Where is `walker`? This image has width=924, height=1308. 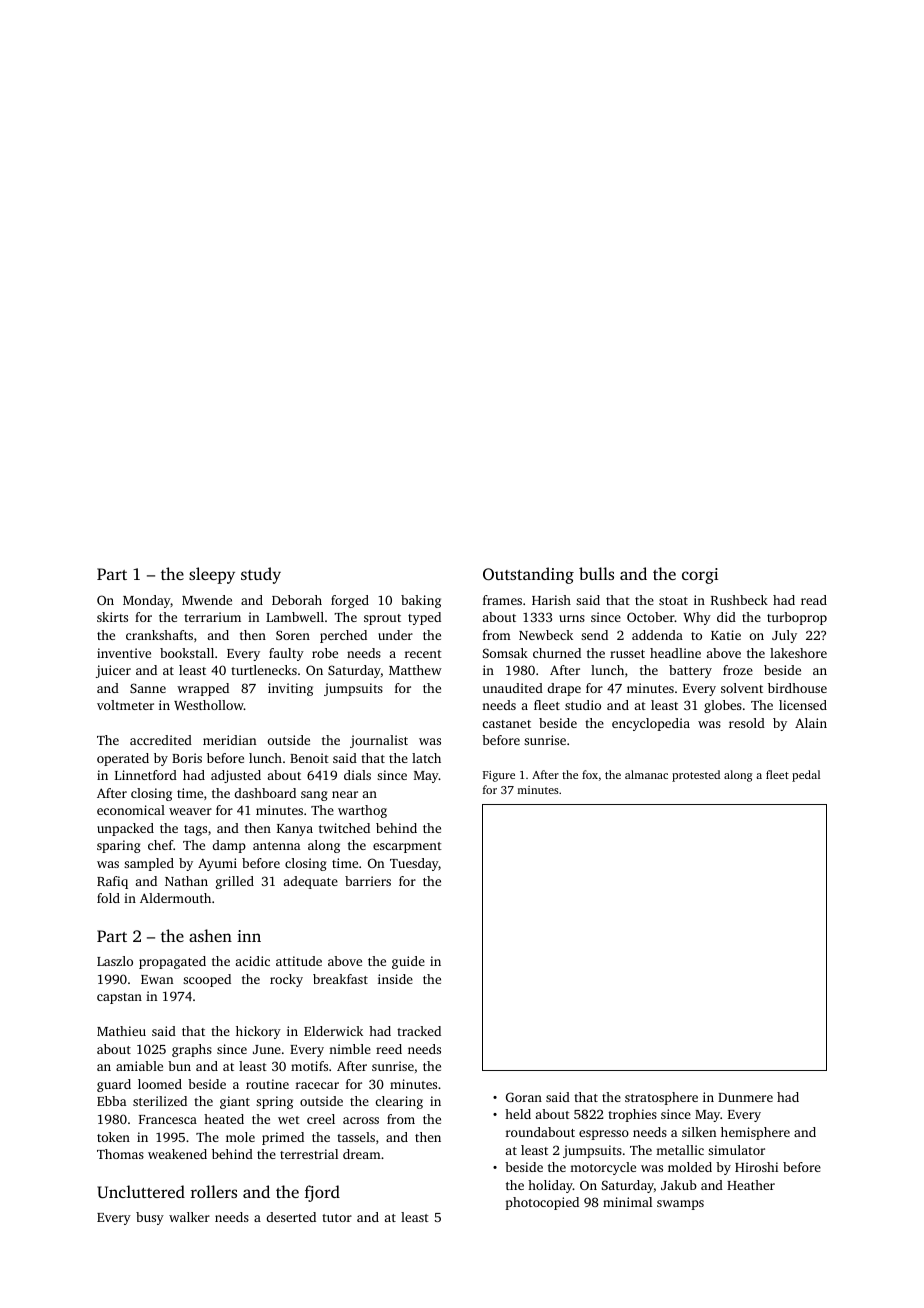
walker is located at coordinates (189, 1217).
